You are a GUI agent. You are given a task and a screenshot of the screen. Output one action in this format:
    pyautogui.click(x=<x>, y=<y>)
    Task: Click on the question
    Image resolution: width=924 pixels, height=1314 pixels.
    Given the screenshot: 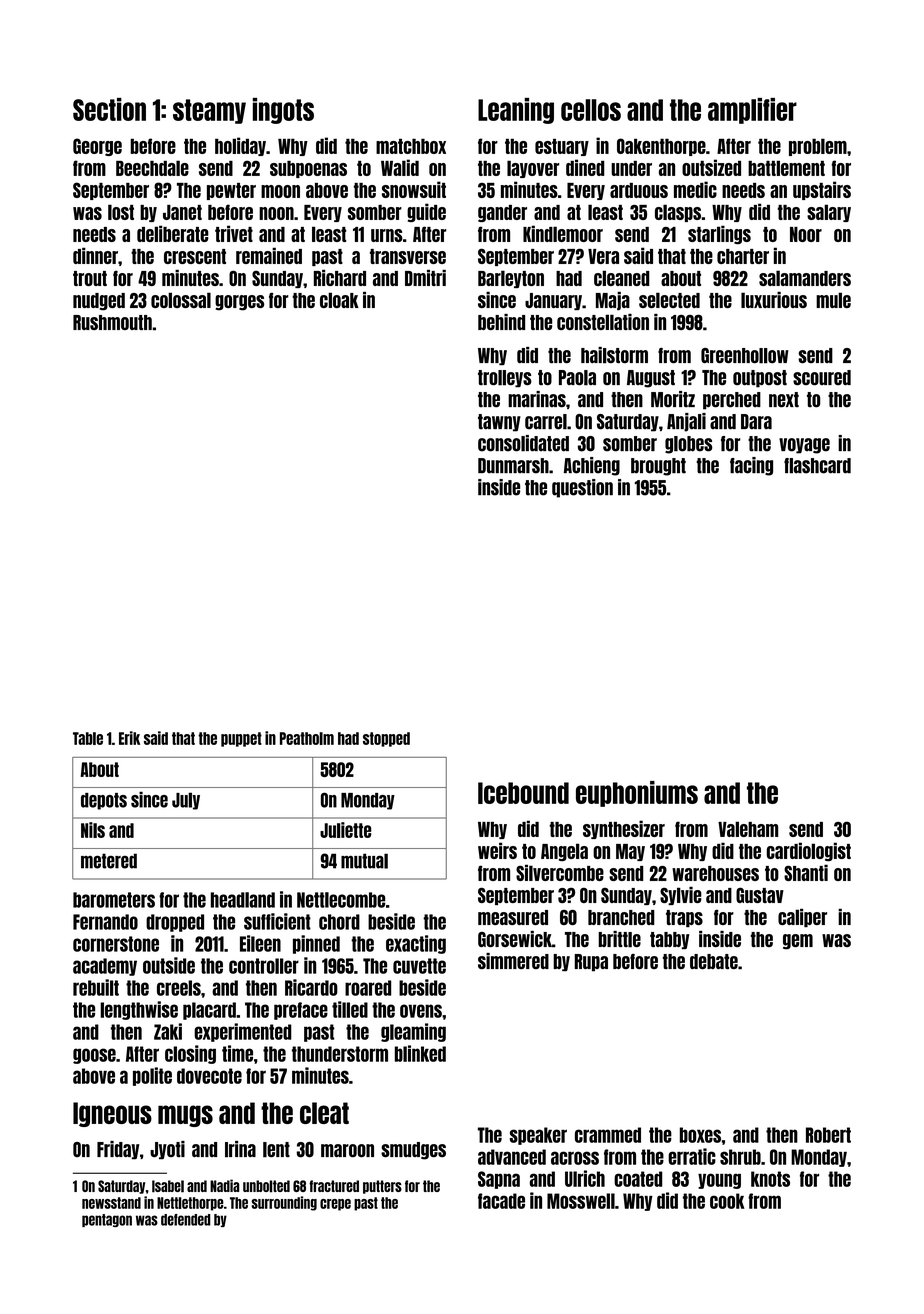 What is the action you would take?
    pyautogui.click(x=582, y=488)
